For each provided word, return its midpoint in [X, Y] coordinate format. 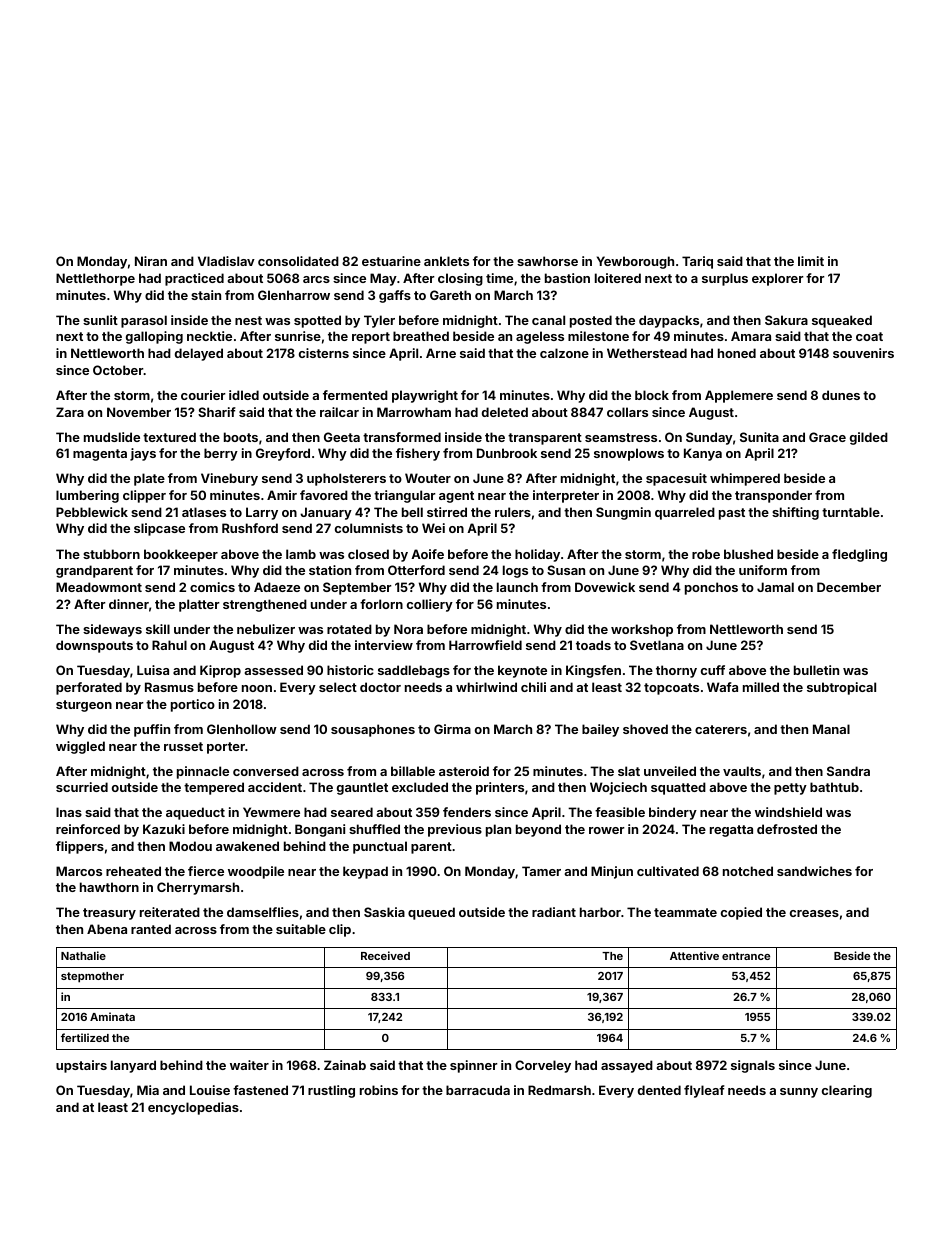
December [849, 587]
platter [199, 605]
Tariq [697, 262]
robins [379, 1090]
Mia [148, 1090]
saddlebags [414, 671]
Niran [151, 261]
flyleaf [704, 1091]
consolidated [298, 261]
